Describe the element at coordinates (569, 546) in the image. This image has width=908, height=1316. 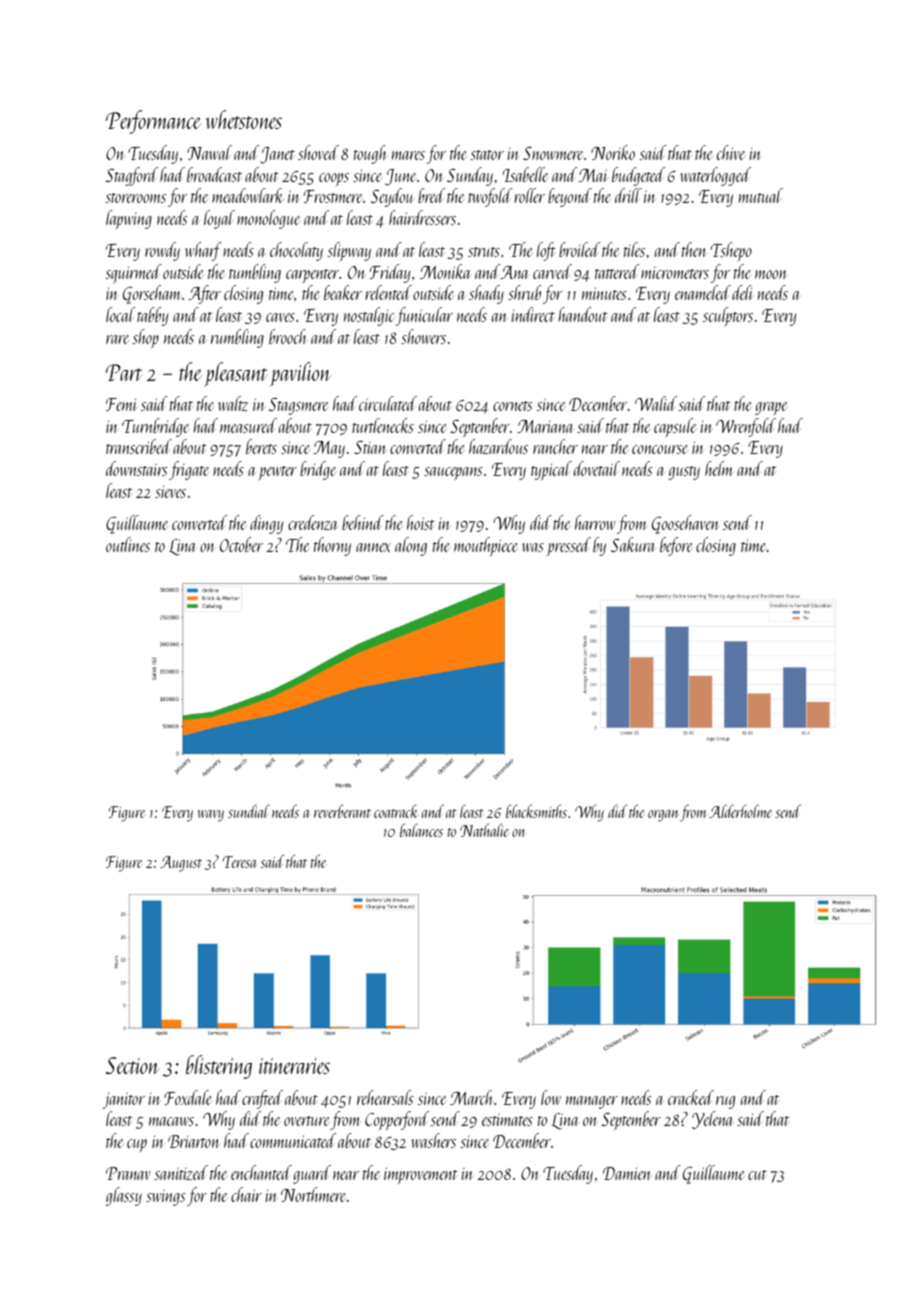
I see `pressed` at that location.
